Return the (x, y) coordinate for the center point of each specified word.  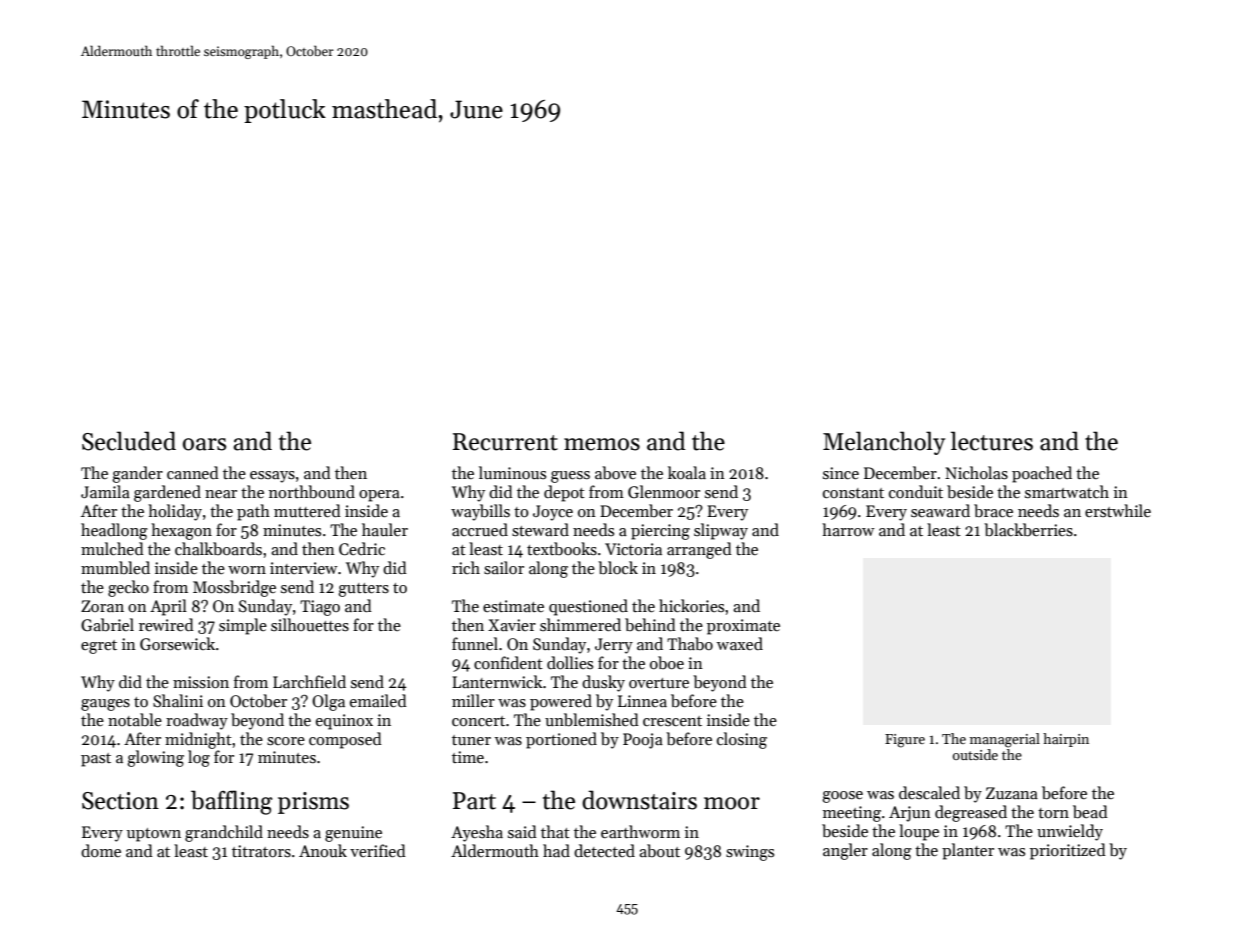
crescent (672, 721)
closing (742, 740)
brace (993, 510)
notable (135, 719)
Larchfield (309, 681)
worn (247, 570)
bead (1090, 811)
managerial (1005, 740)
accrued (480, 529)
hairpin (1066, 740)
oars (204, 444)
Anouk (323, 850)
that (555, 831)
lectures (992, 441)
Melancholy (884, 443)
